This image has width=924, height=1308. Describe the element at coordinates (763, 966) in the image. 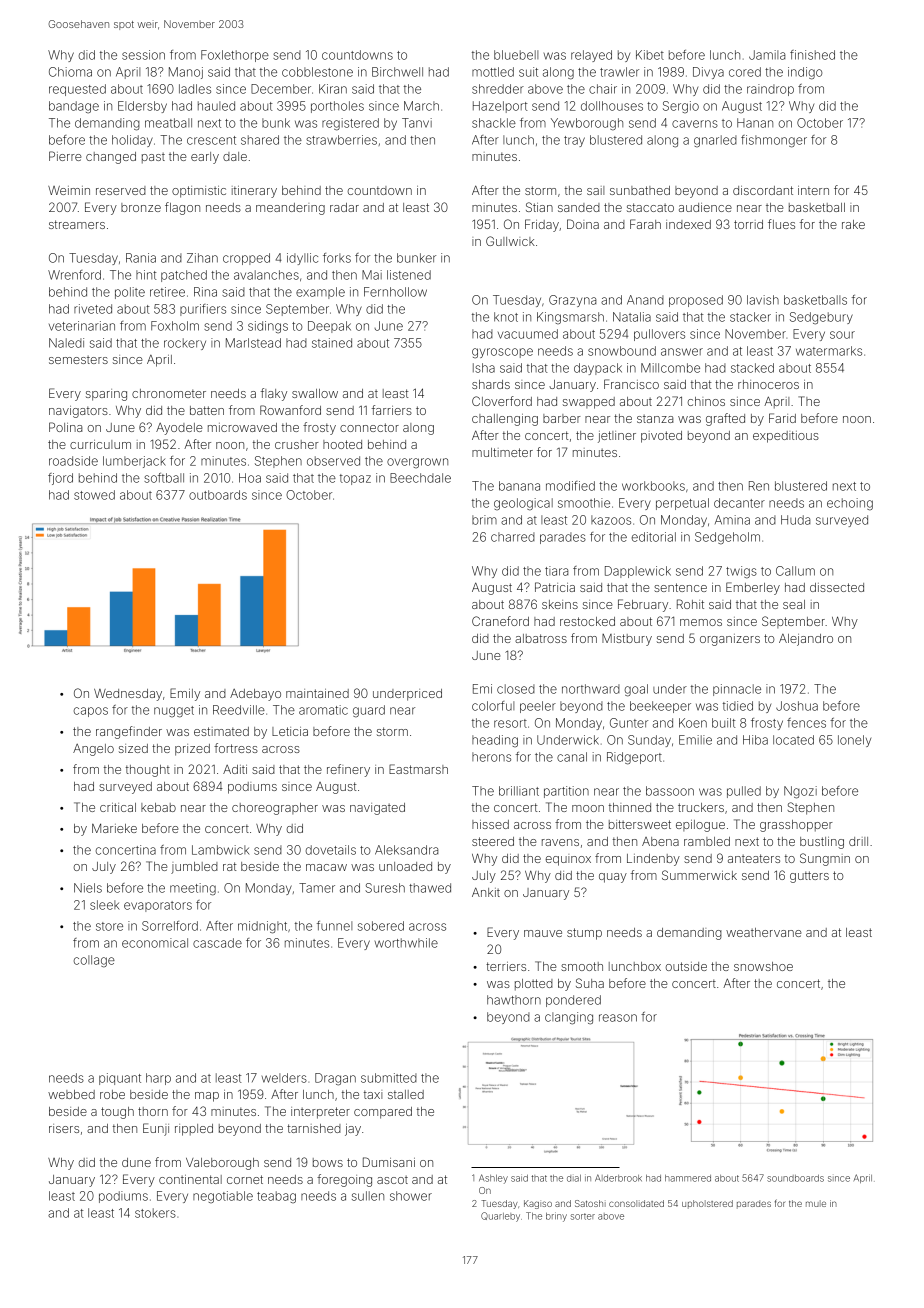

I see `snowshoe` at that location.
